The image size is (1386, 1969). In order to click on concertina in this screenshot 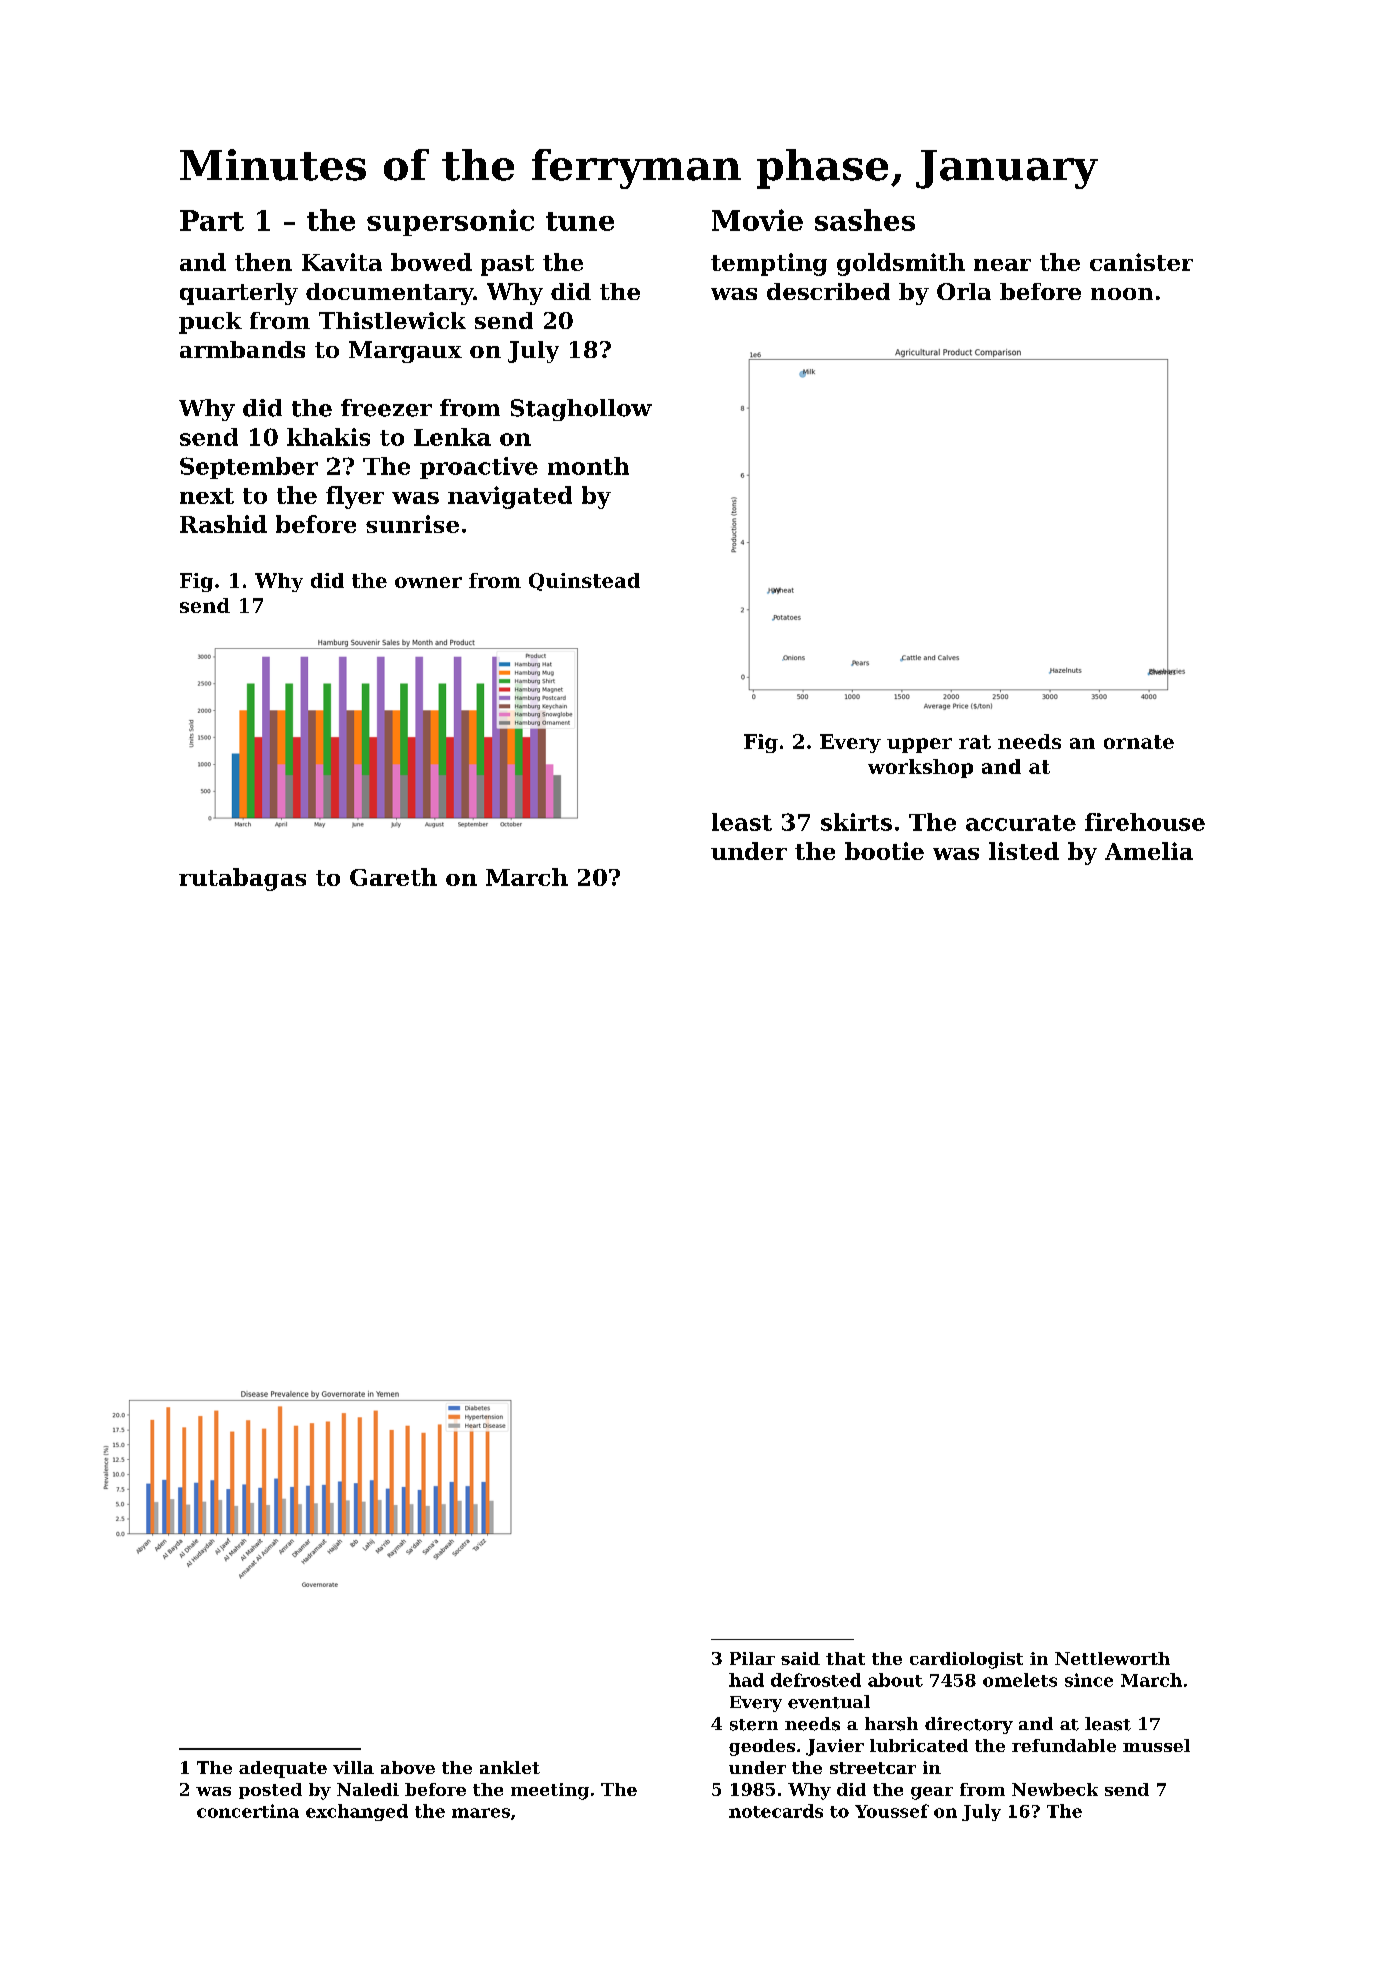, I will do `click(248, 1811)`.
